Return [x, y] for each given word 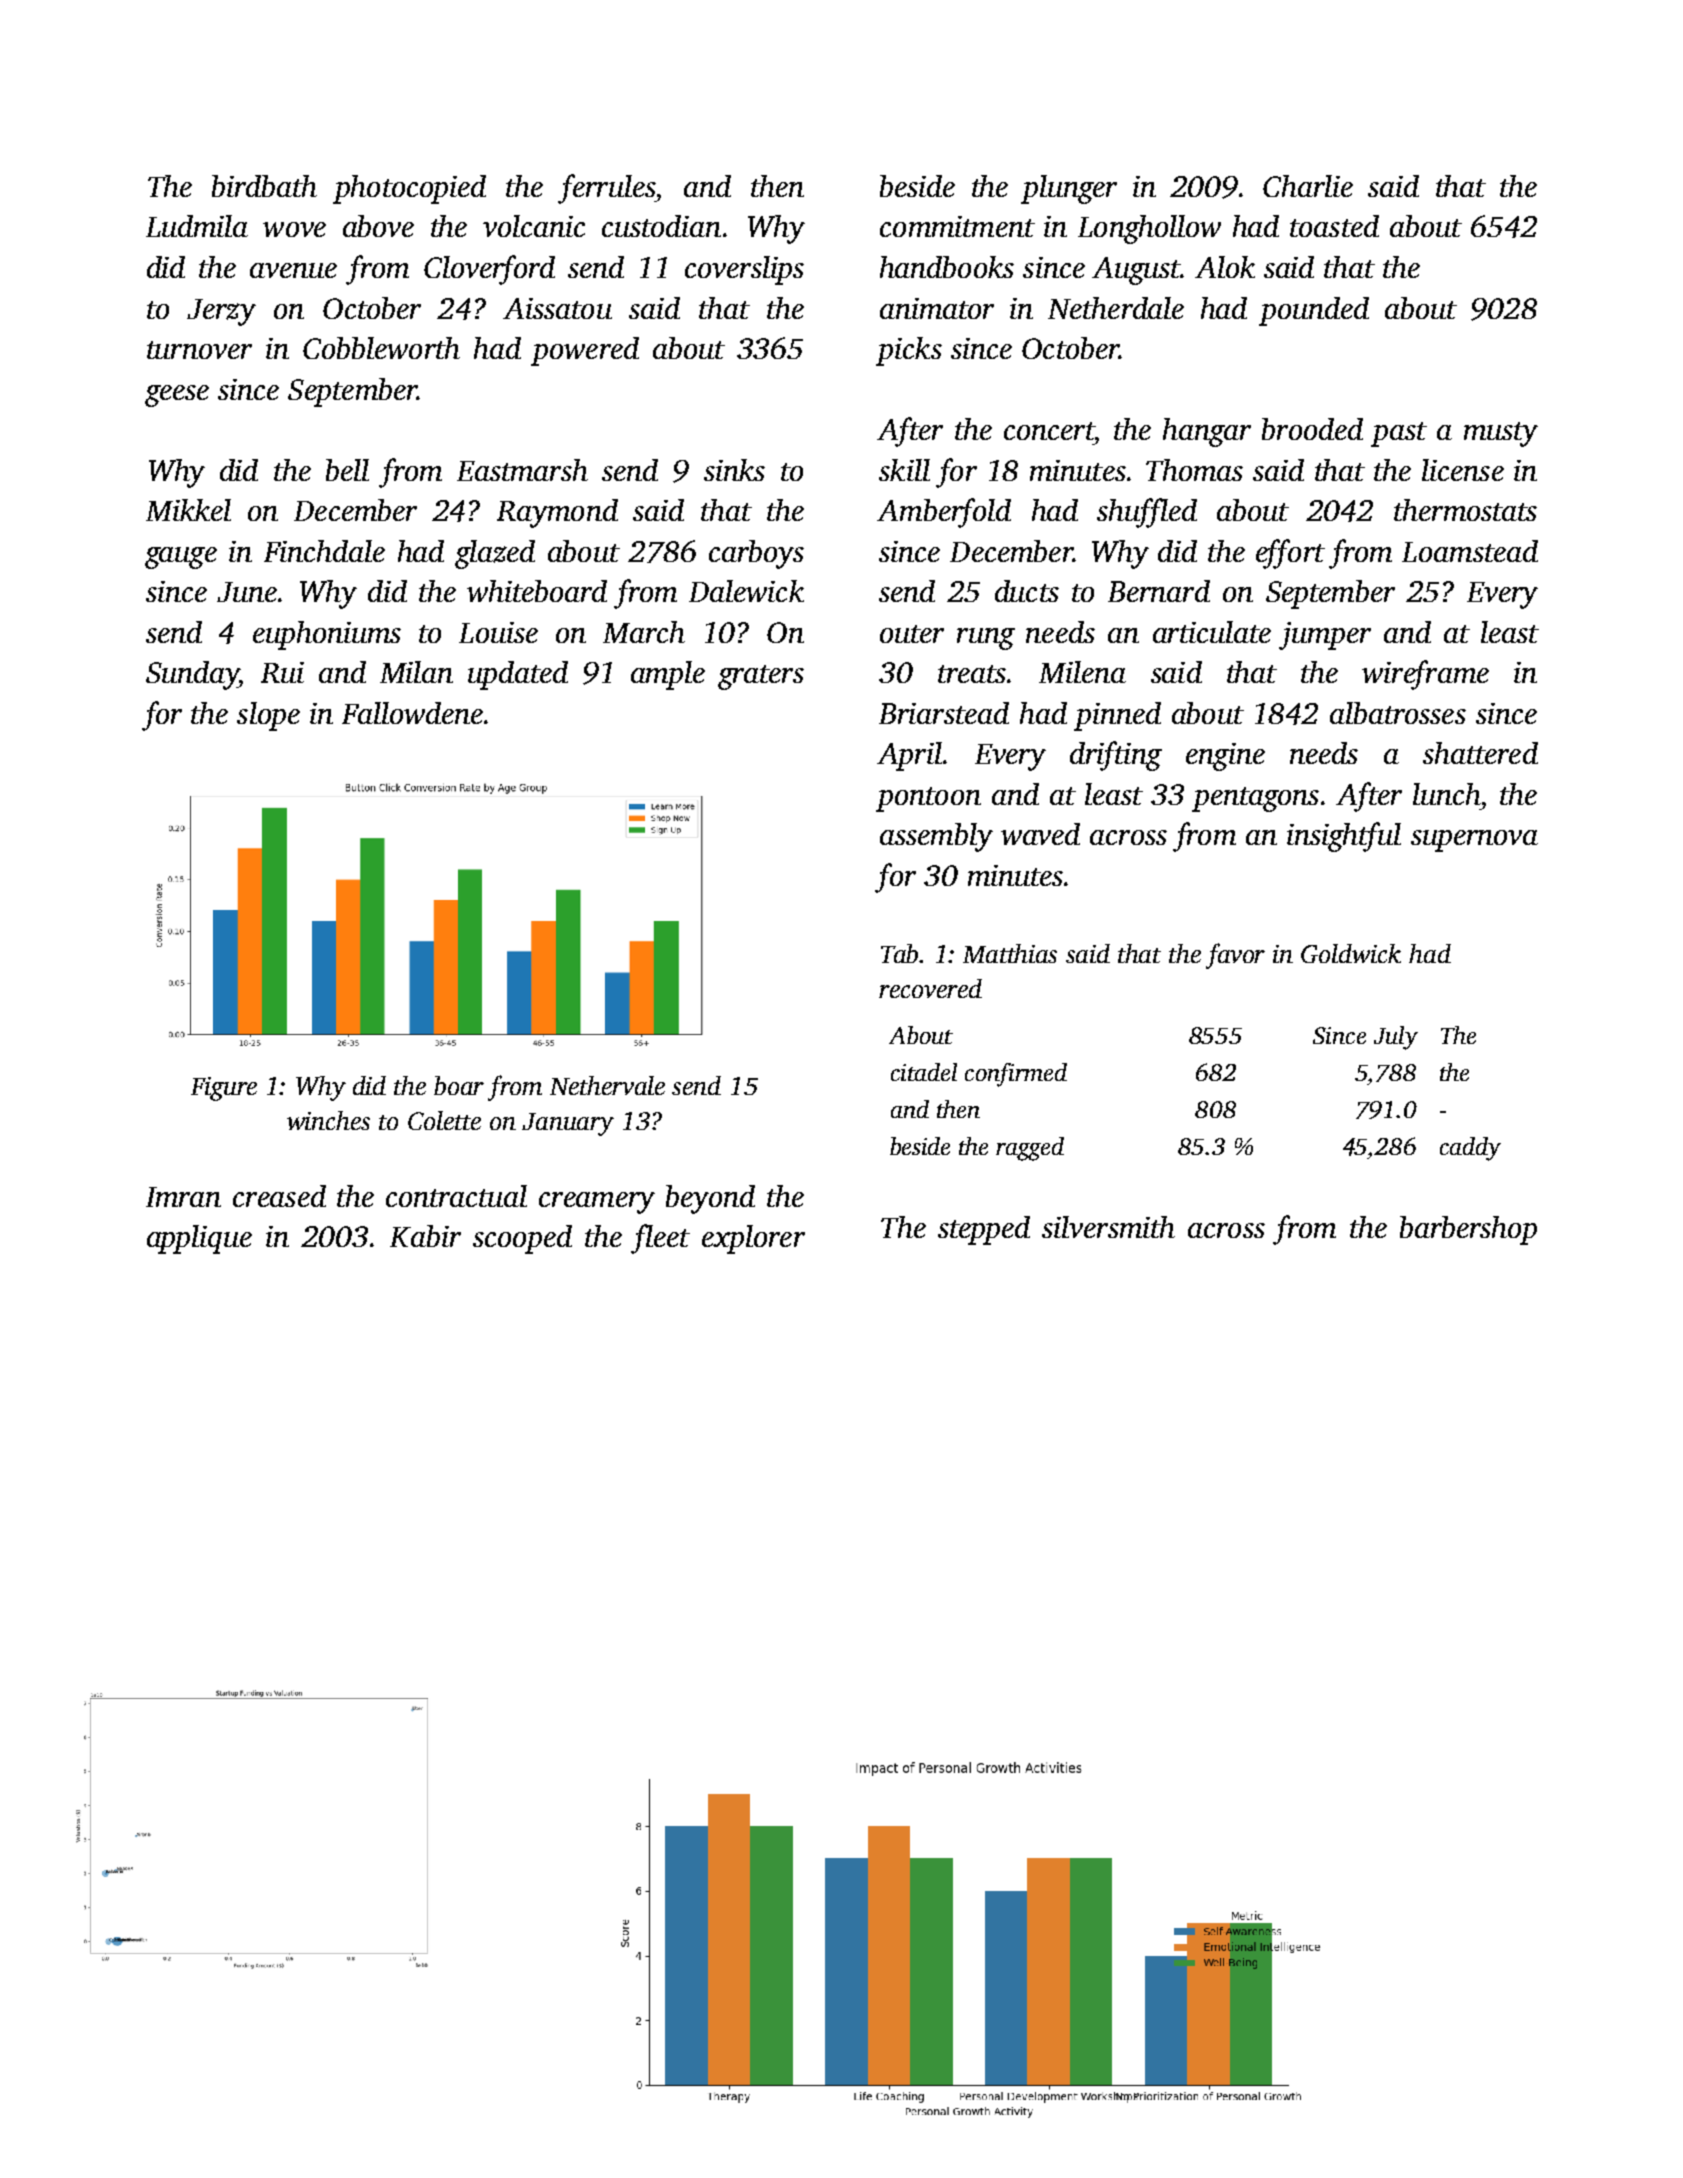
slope [268, 716]
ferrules [606, 189]
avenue [293, 270]
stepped [984, 1230]
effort [1290, 554]
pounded [1314, 311]
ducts [1027, 591]
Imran [183, 1197]
